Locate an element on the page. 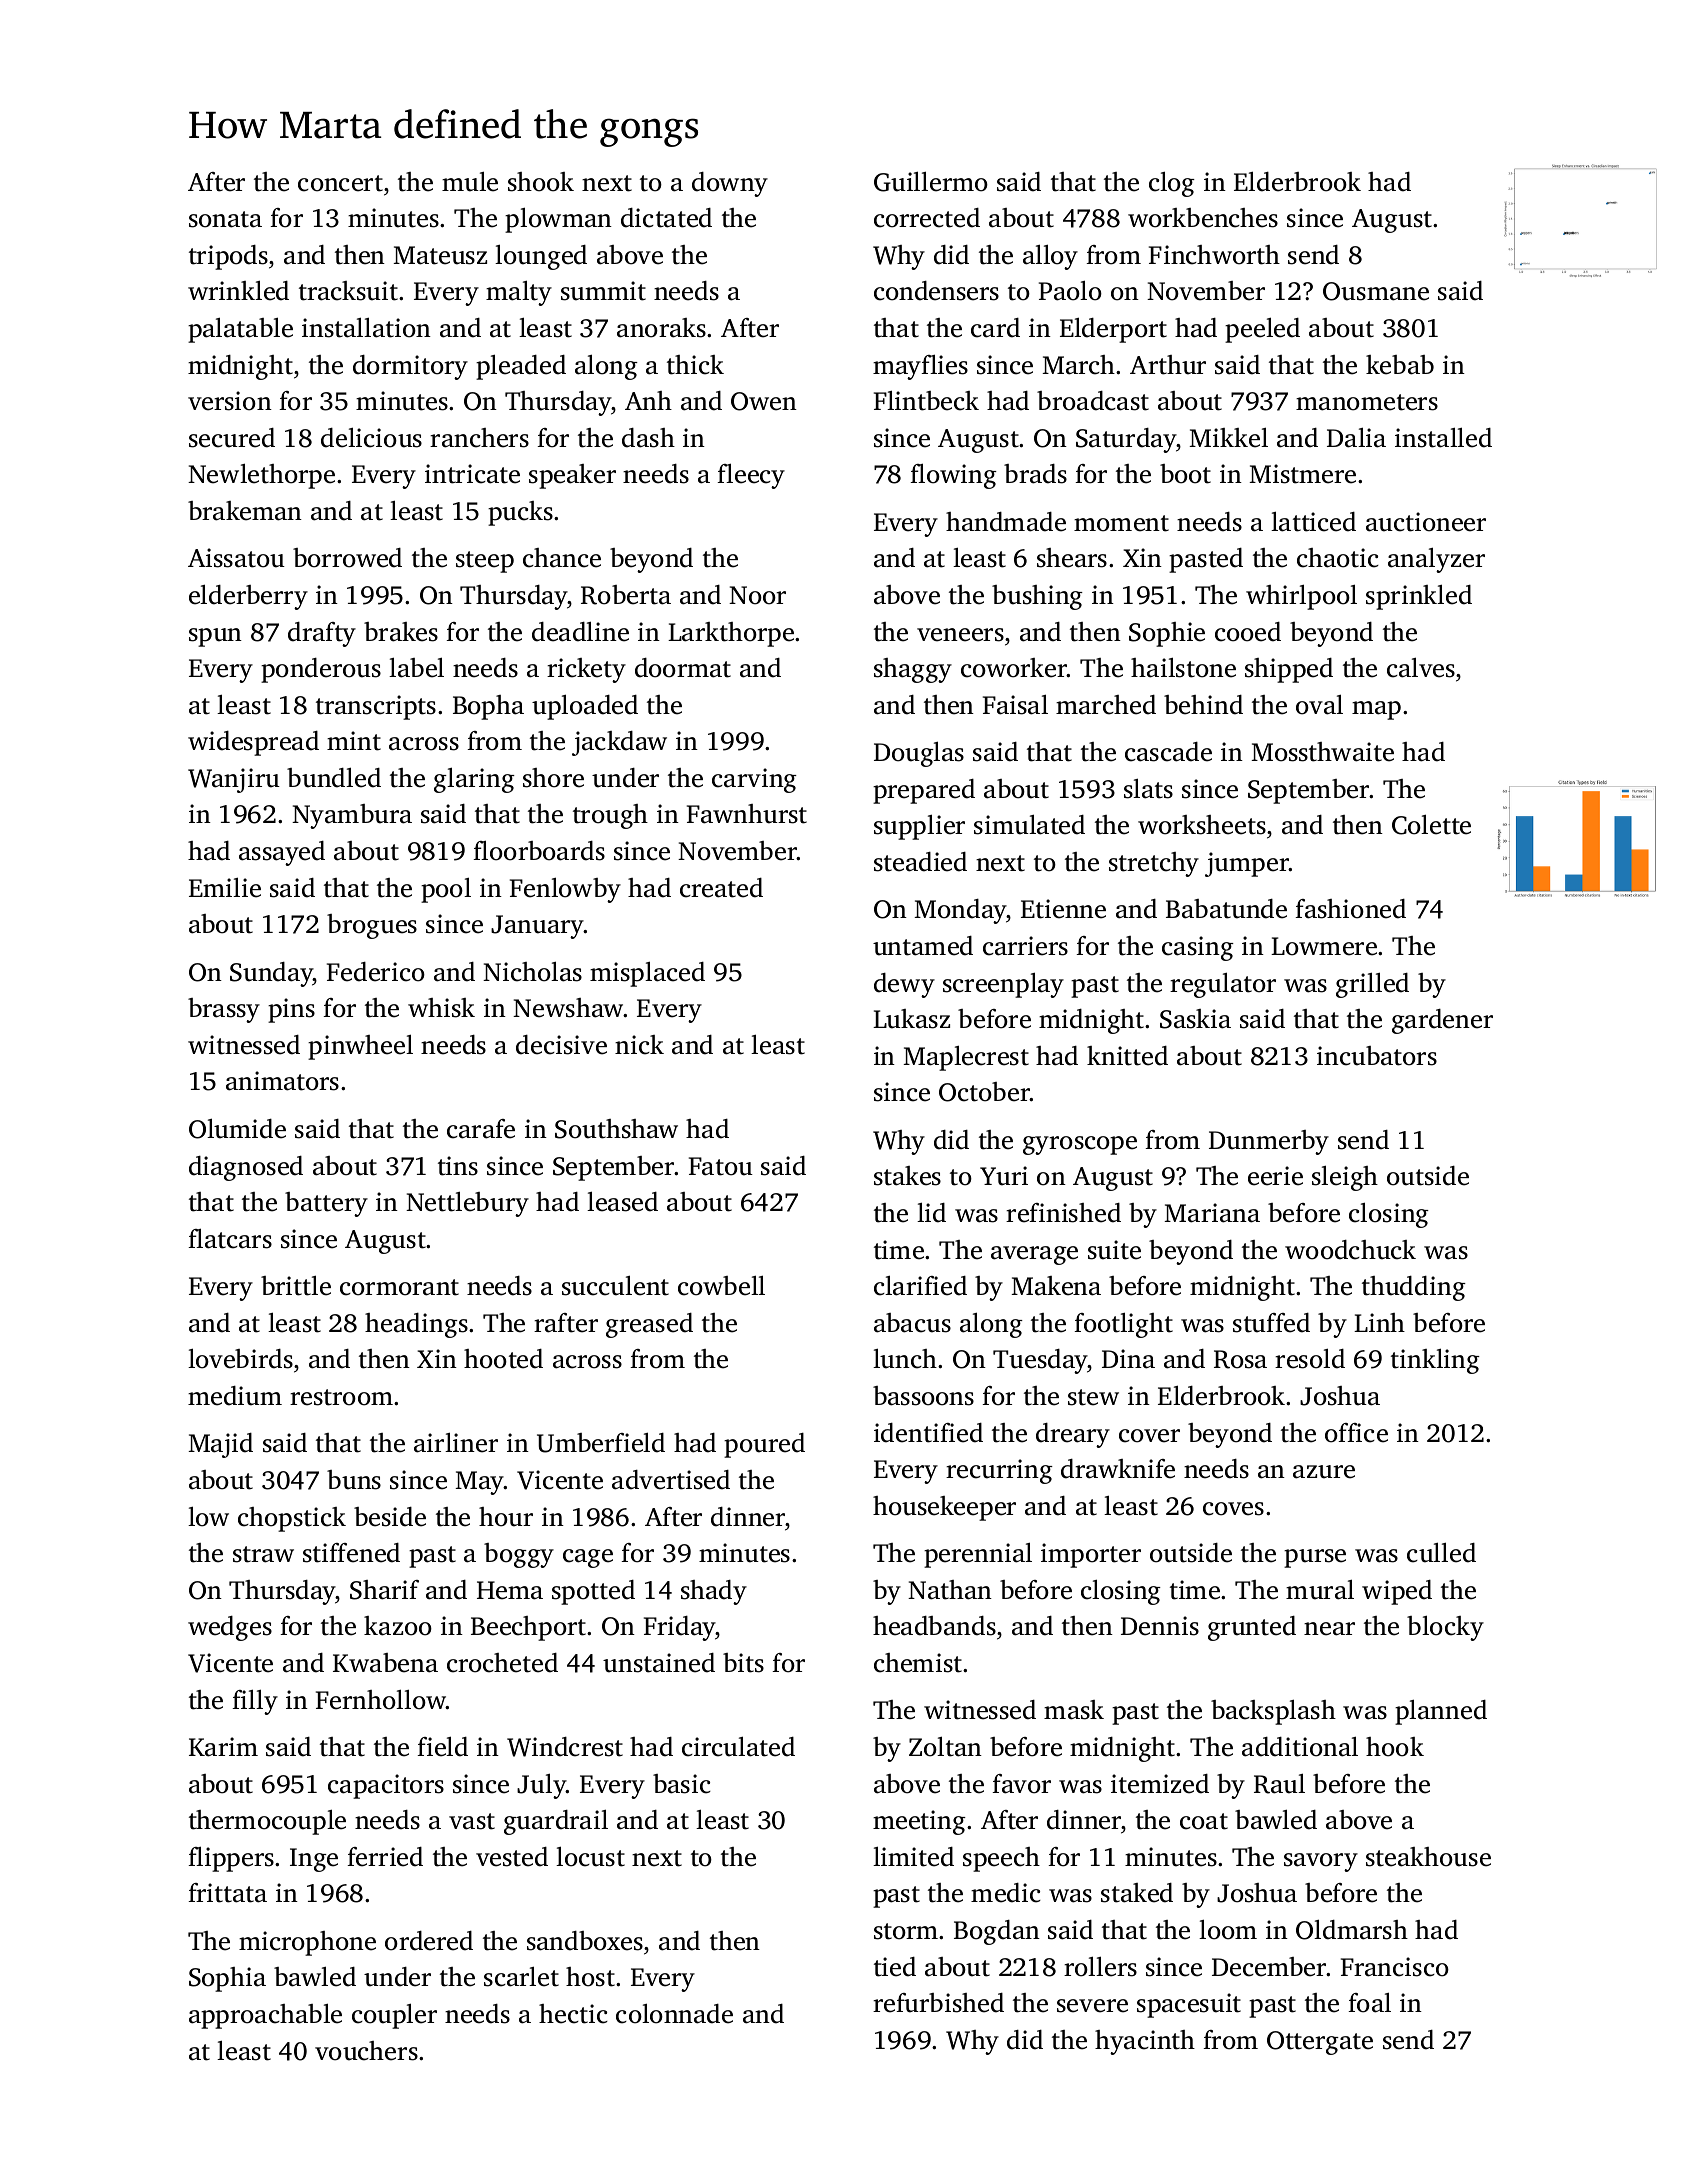 The image size is (1683, 2178). whisk is located at coordinates (441, 1008).
